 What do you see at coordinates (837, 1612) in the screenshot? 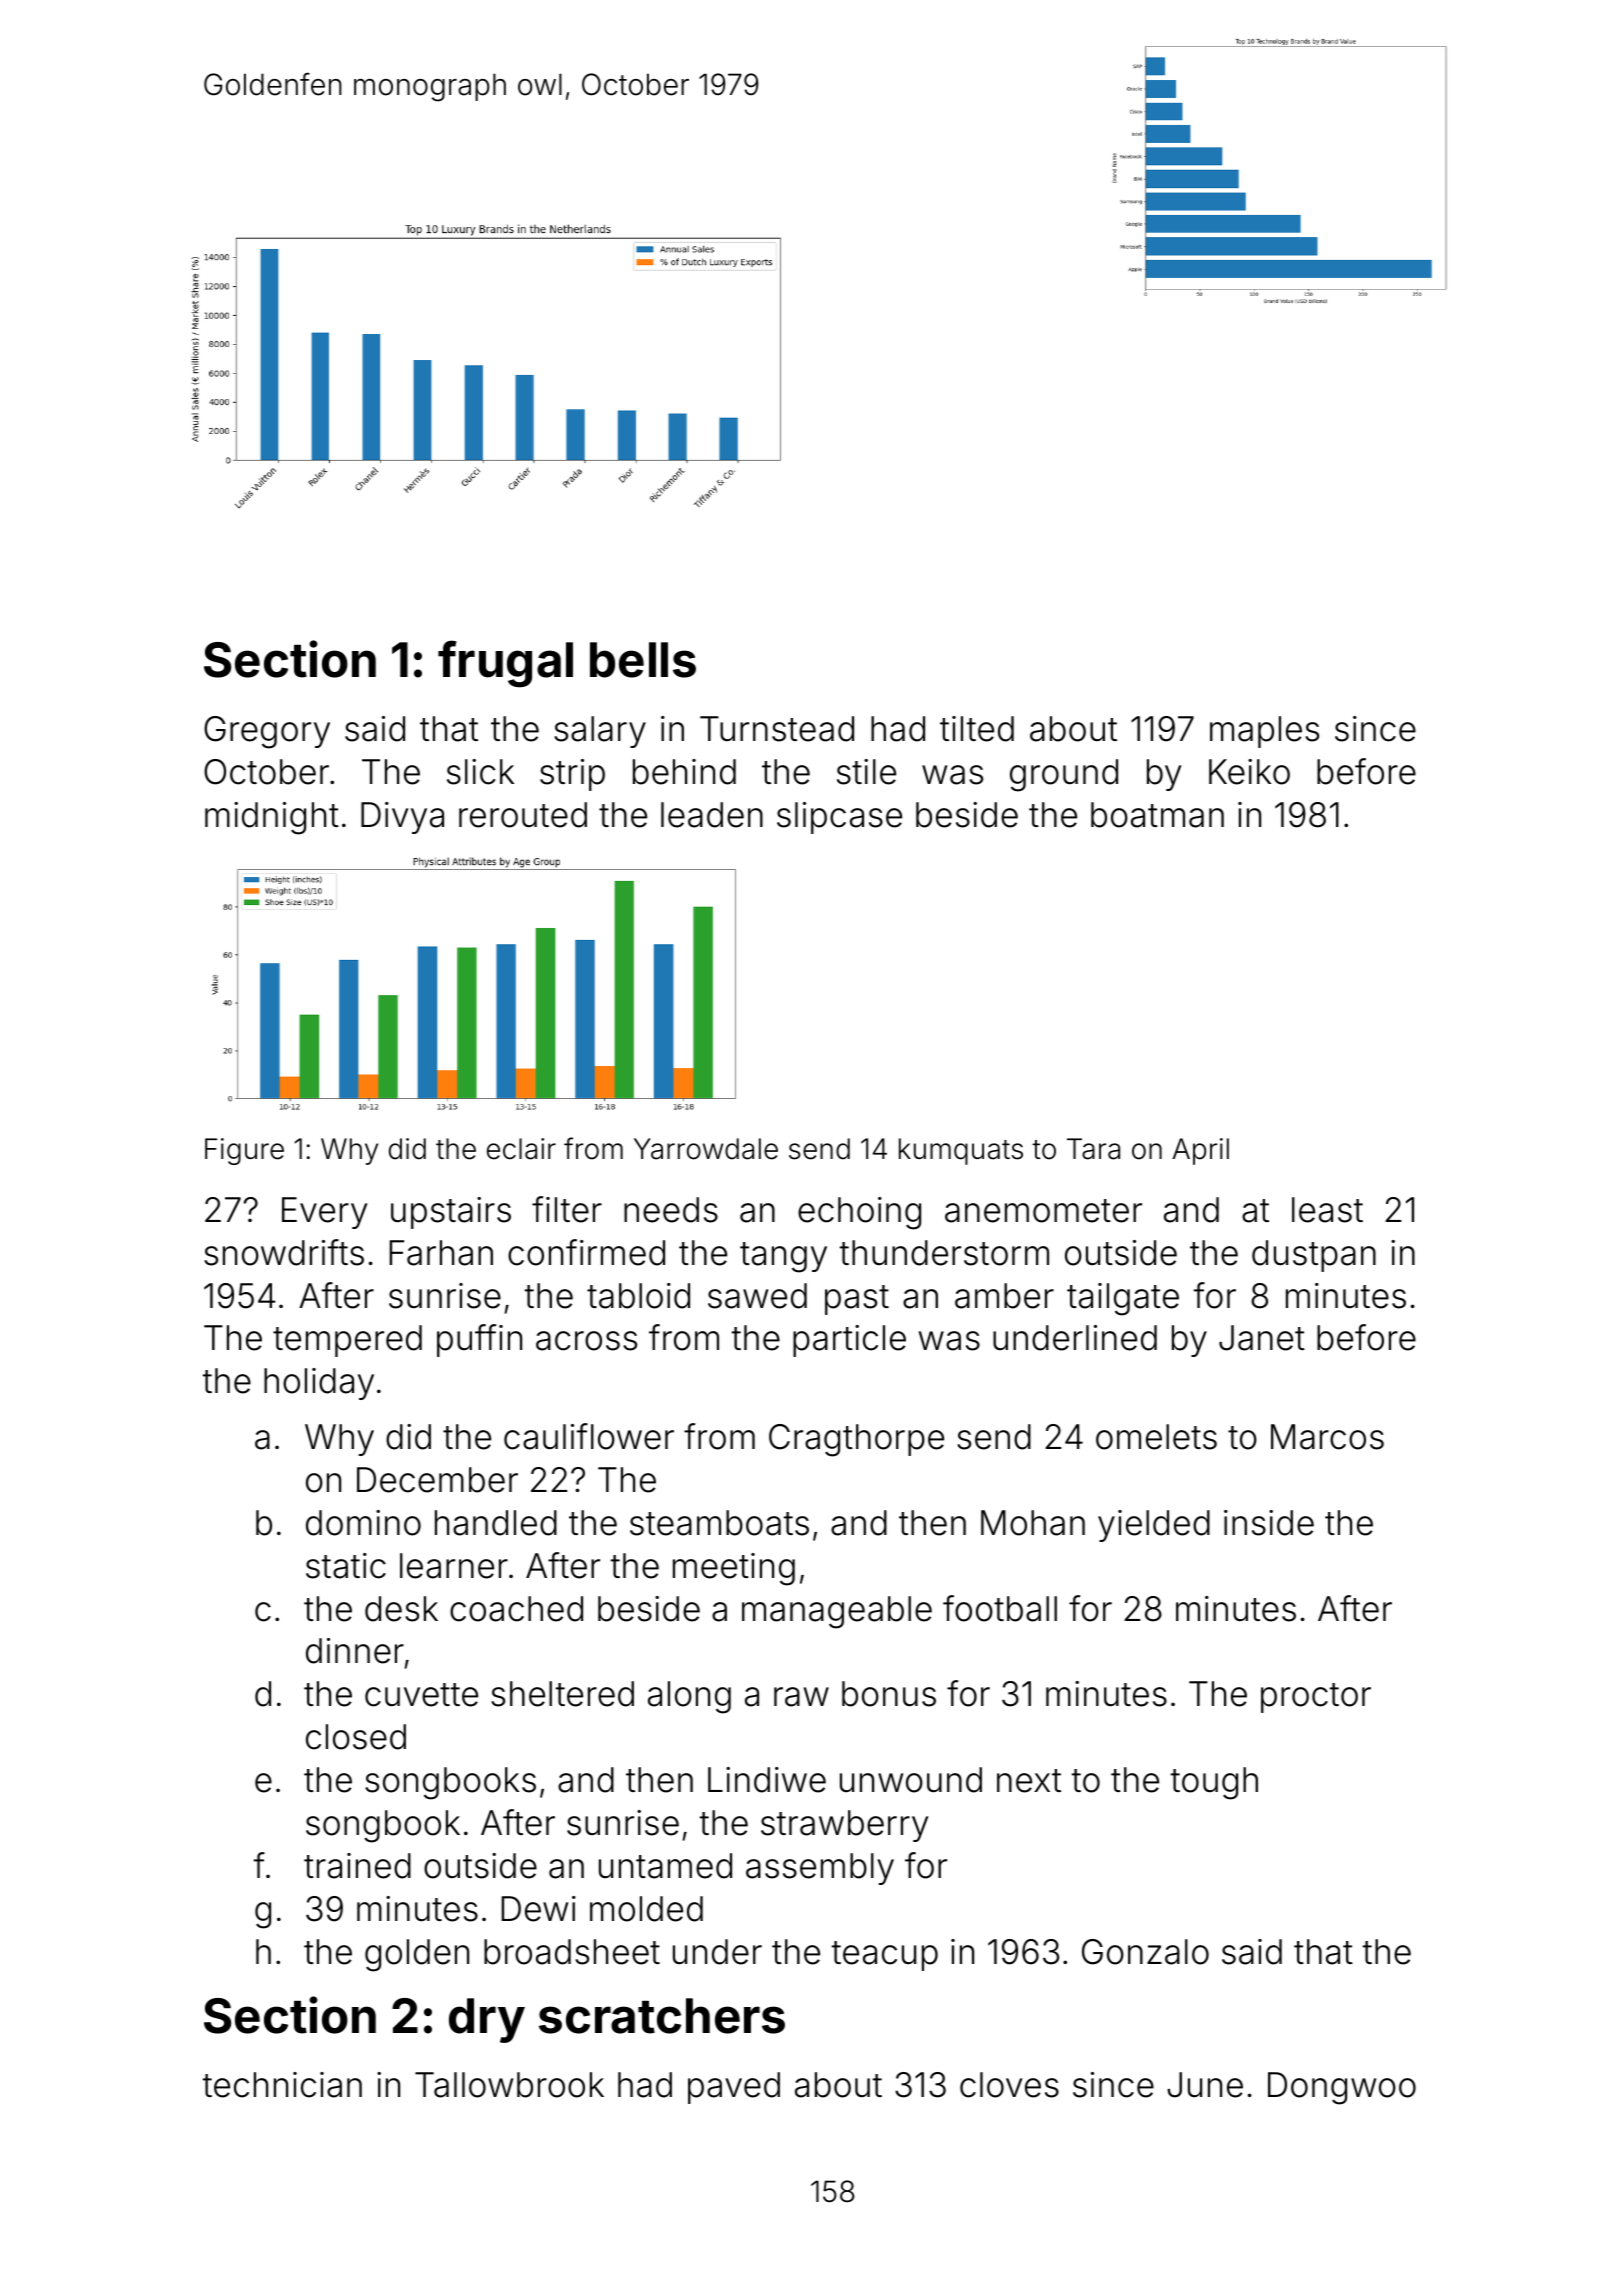
I see `manageable` at bounding box center [837, 1612].
